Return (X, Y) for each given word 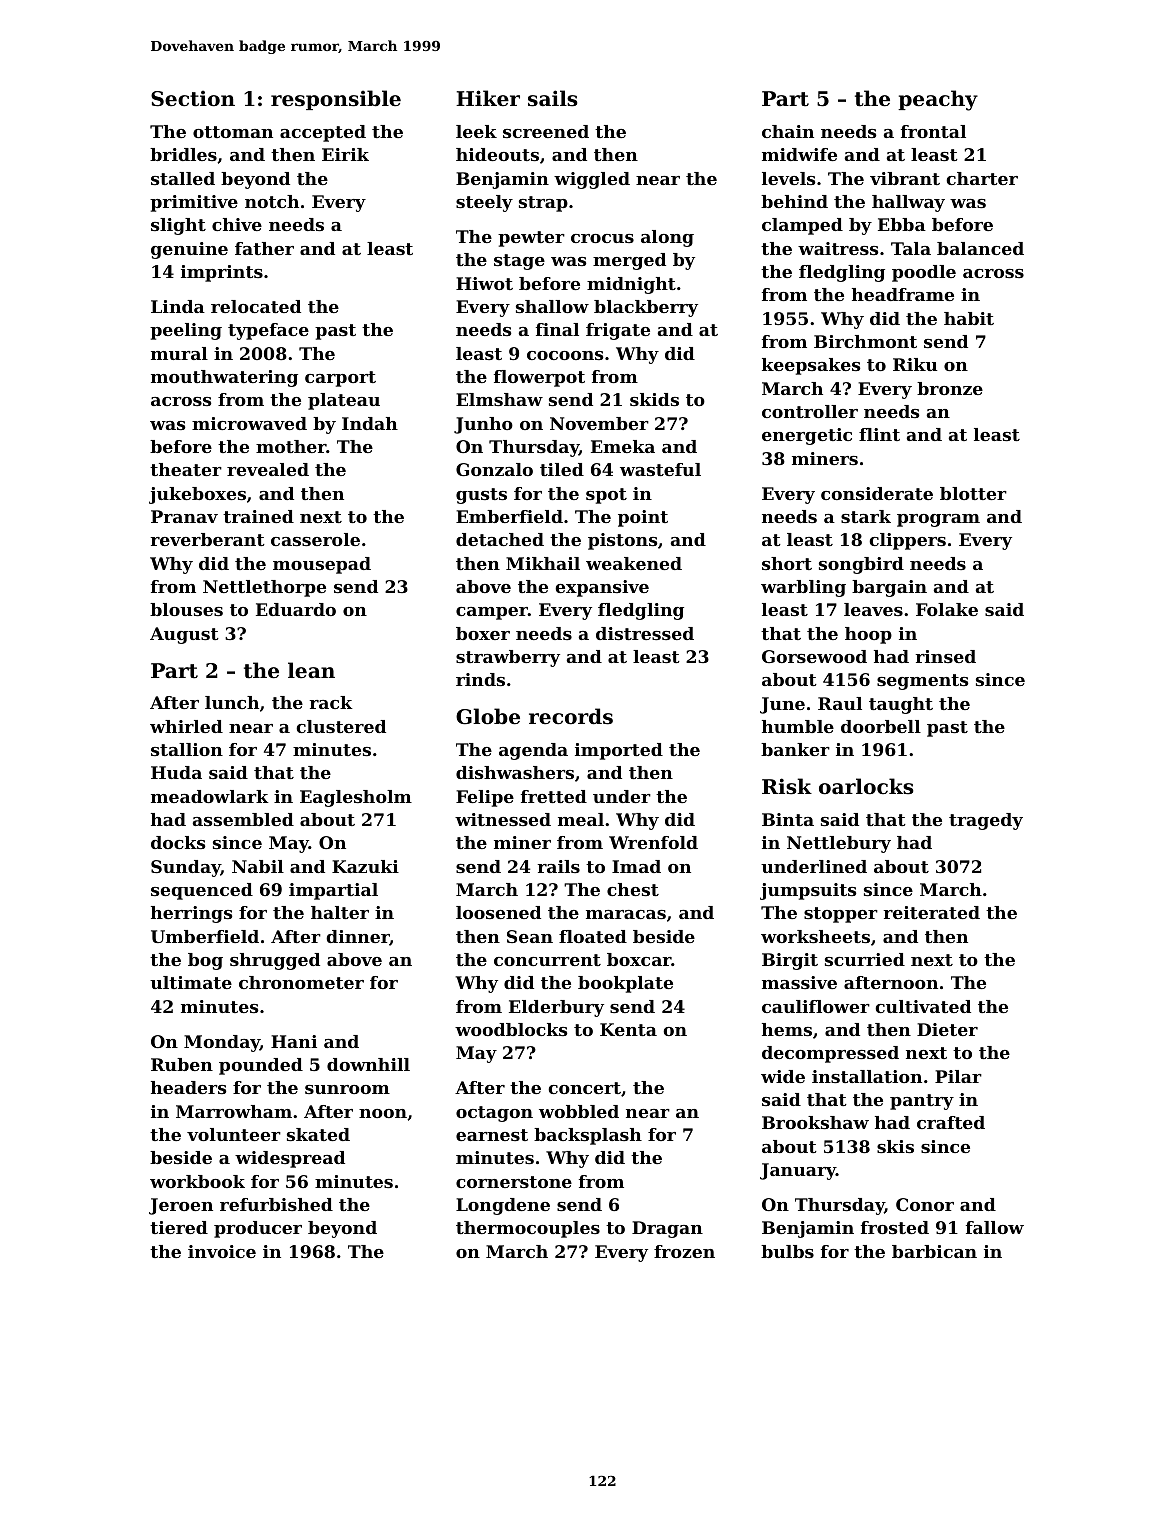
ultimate (191, 982)
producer (258, 1229)
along (667, 238)
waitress (838, 248)
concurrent (547, 960)
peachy (938, 100)
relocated (256, 306)
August (184, 635)
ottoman (233, 132)
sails (553, 98)
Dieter (947, 1029)
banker (795, 749)
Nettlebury (839, 844)
